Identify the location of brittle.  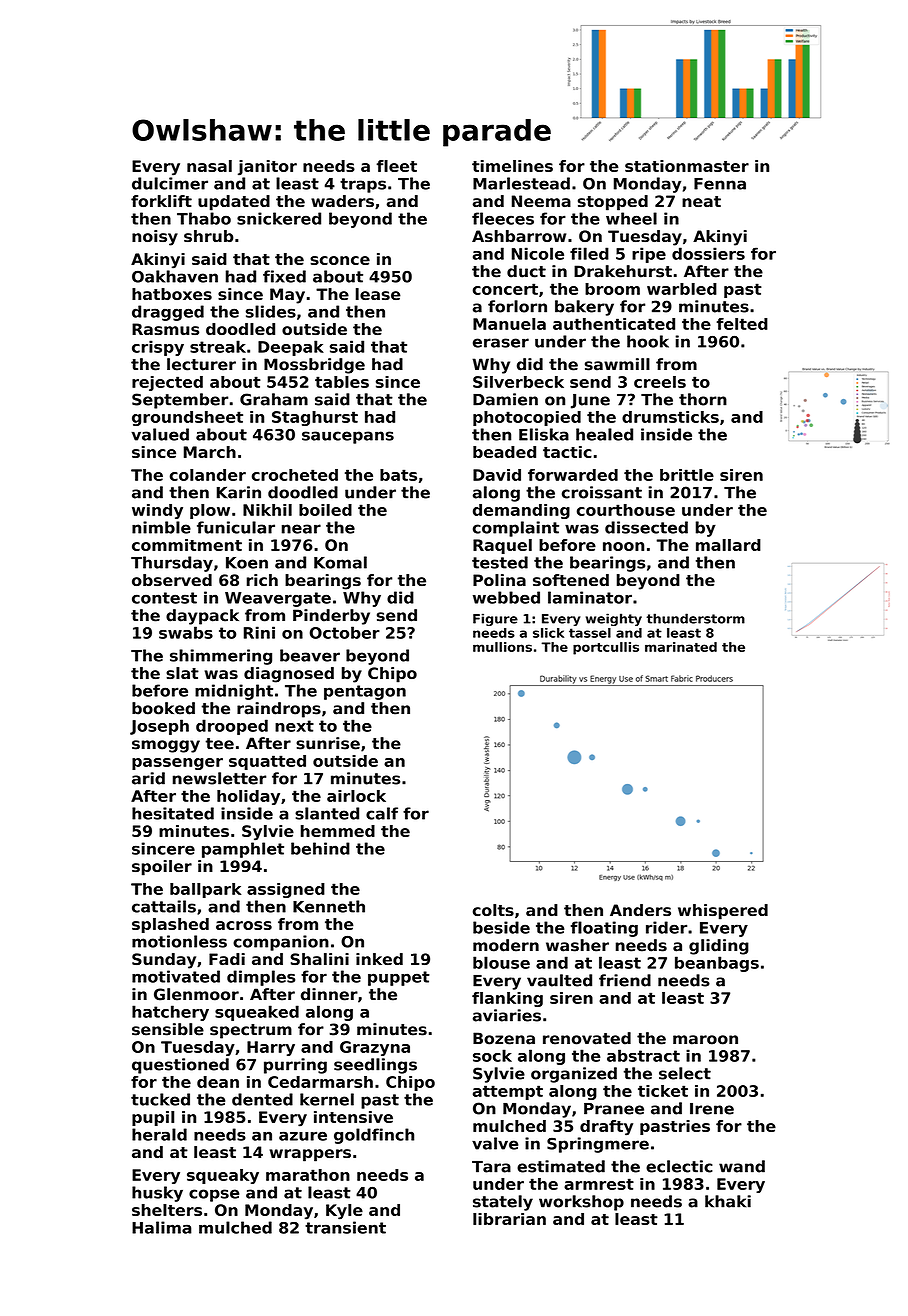
(687, 475).
